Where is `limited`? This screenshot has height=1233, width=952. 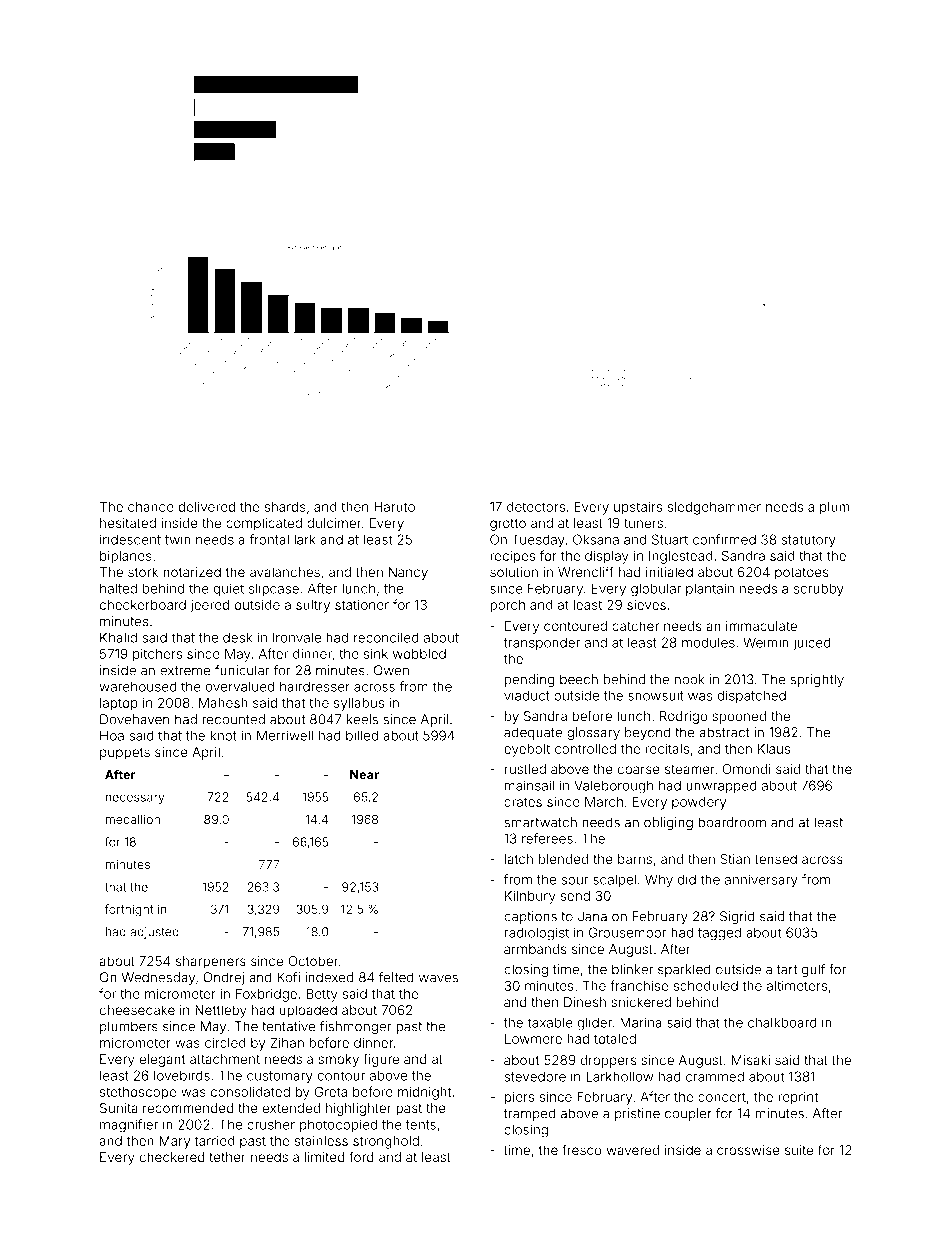
limited is located at coordinates (325, 1157).
